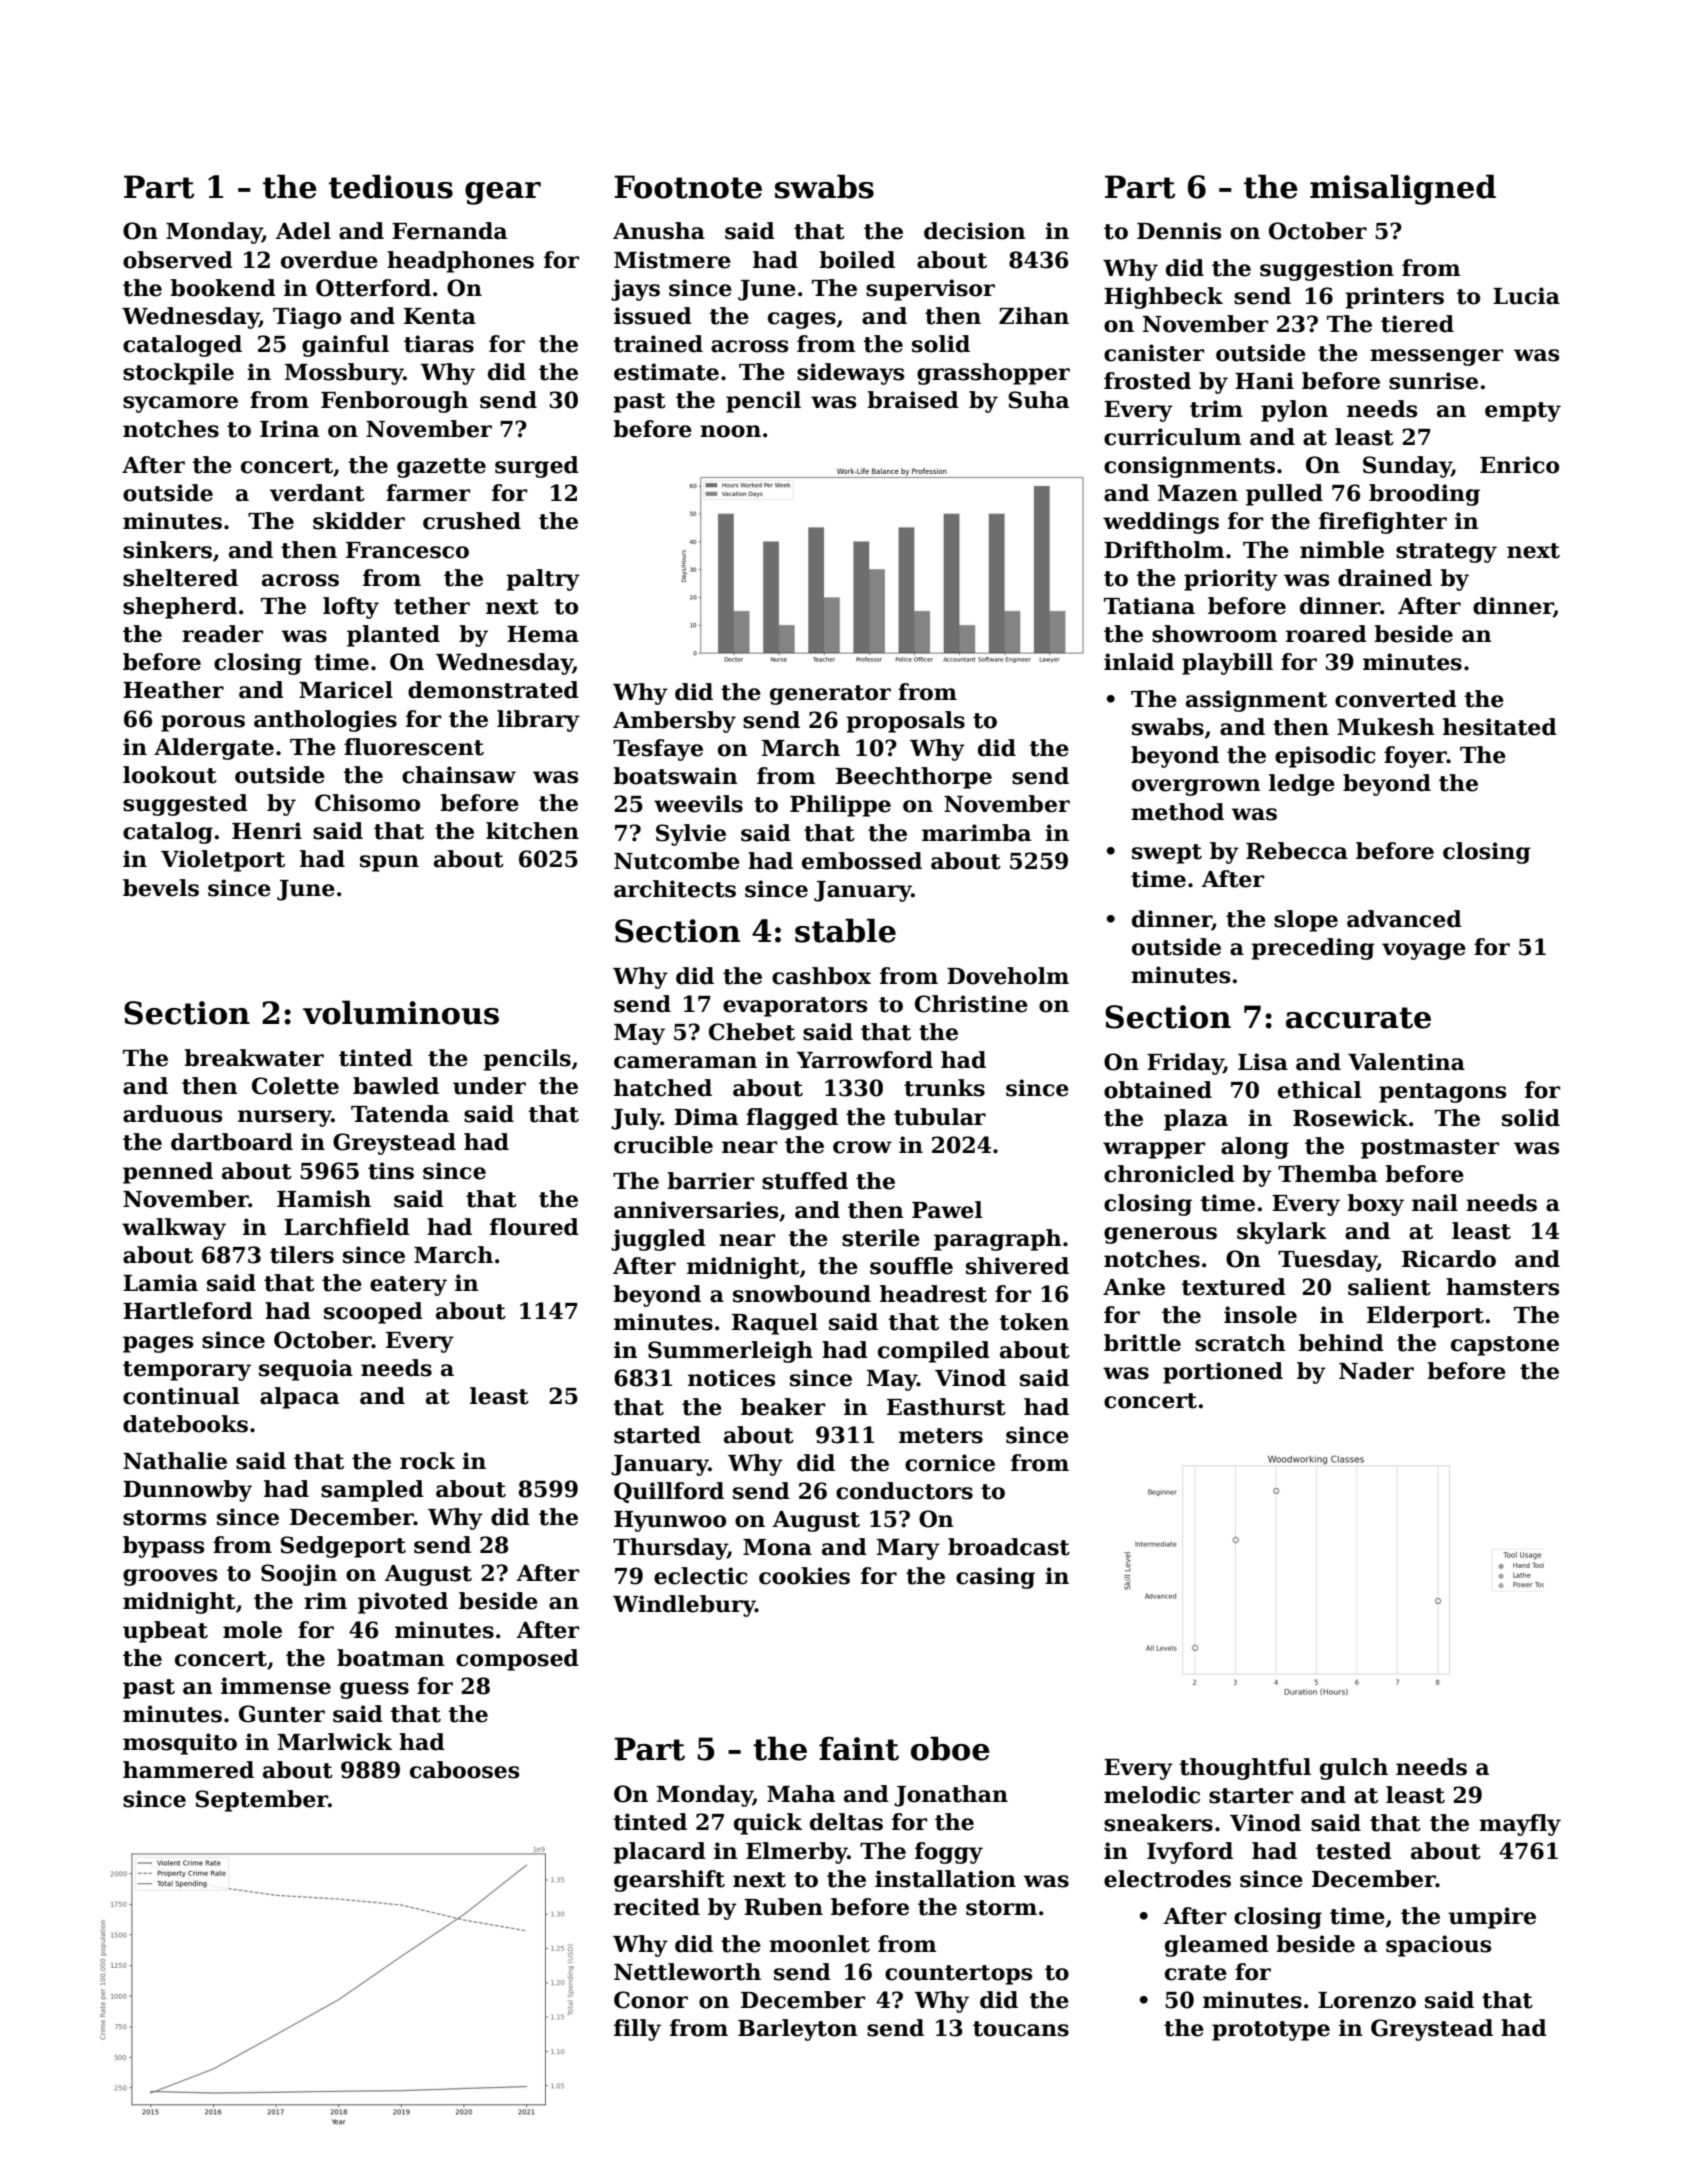  What do you see at coordinates (1433, 381) in the image?
I see `sunrise` at bounding box center [1433, 381].
